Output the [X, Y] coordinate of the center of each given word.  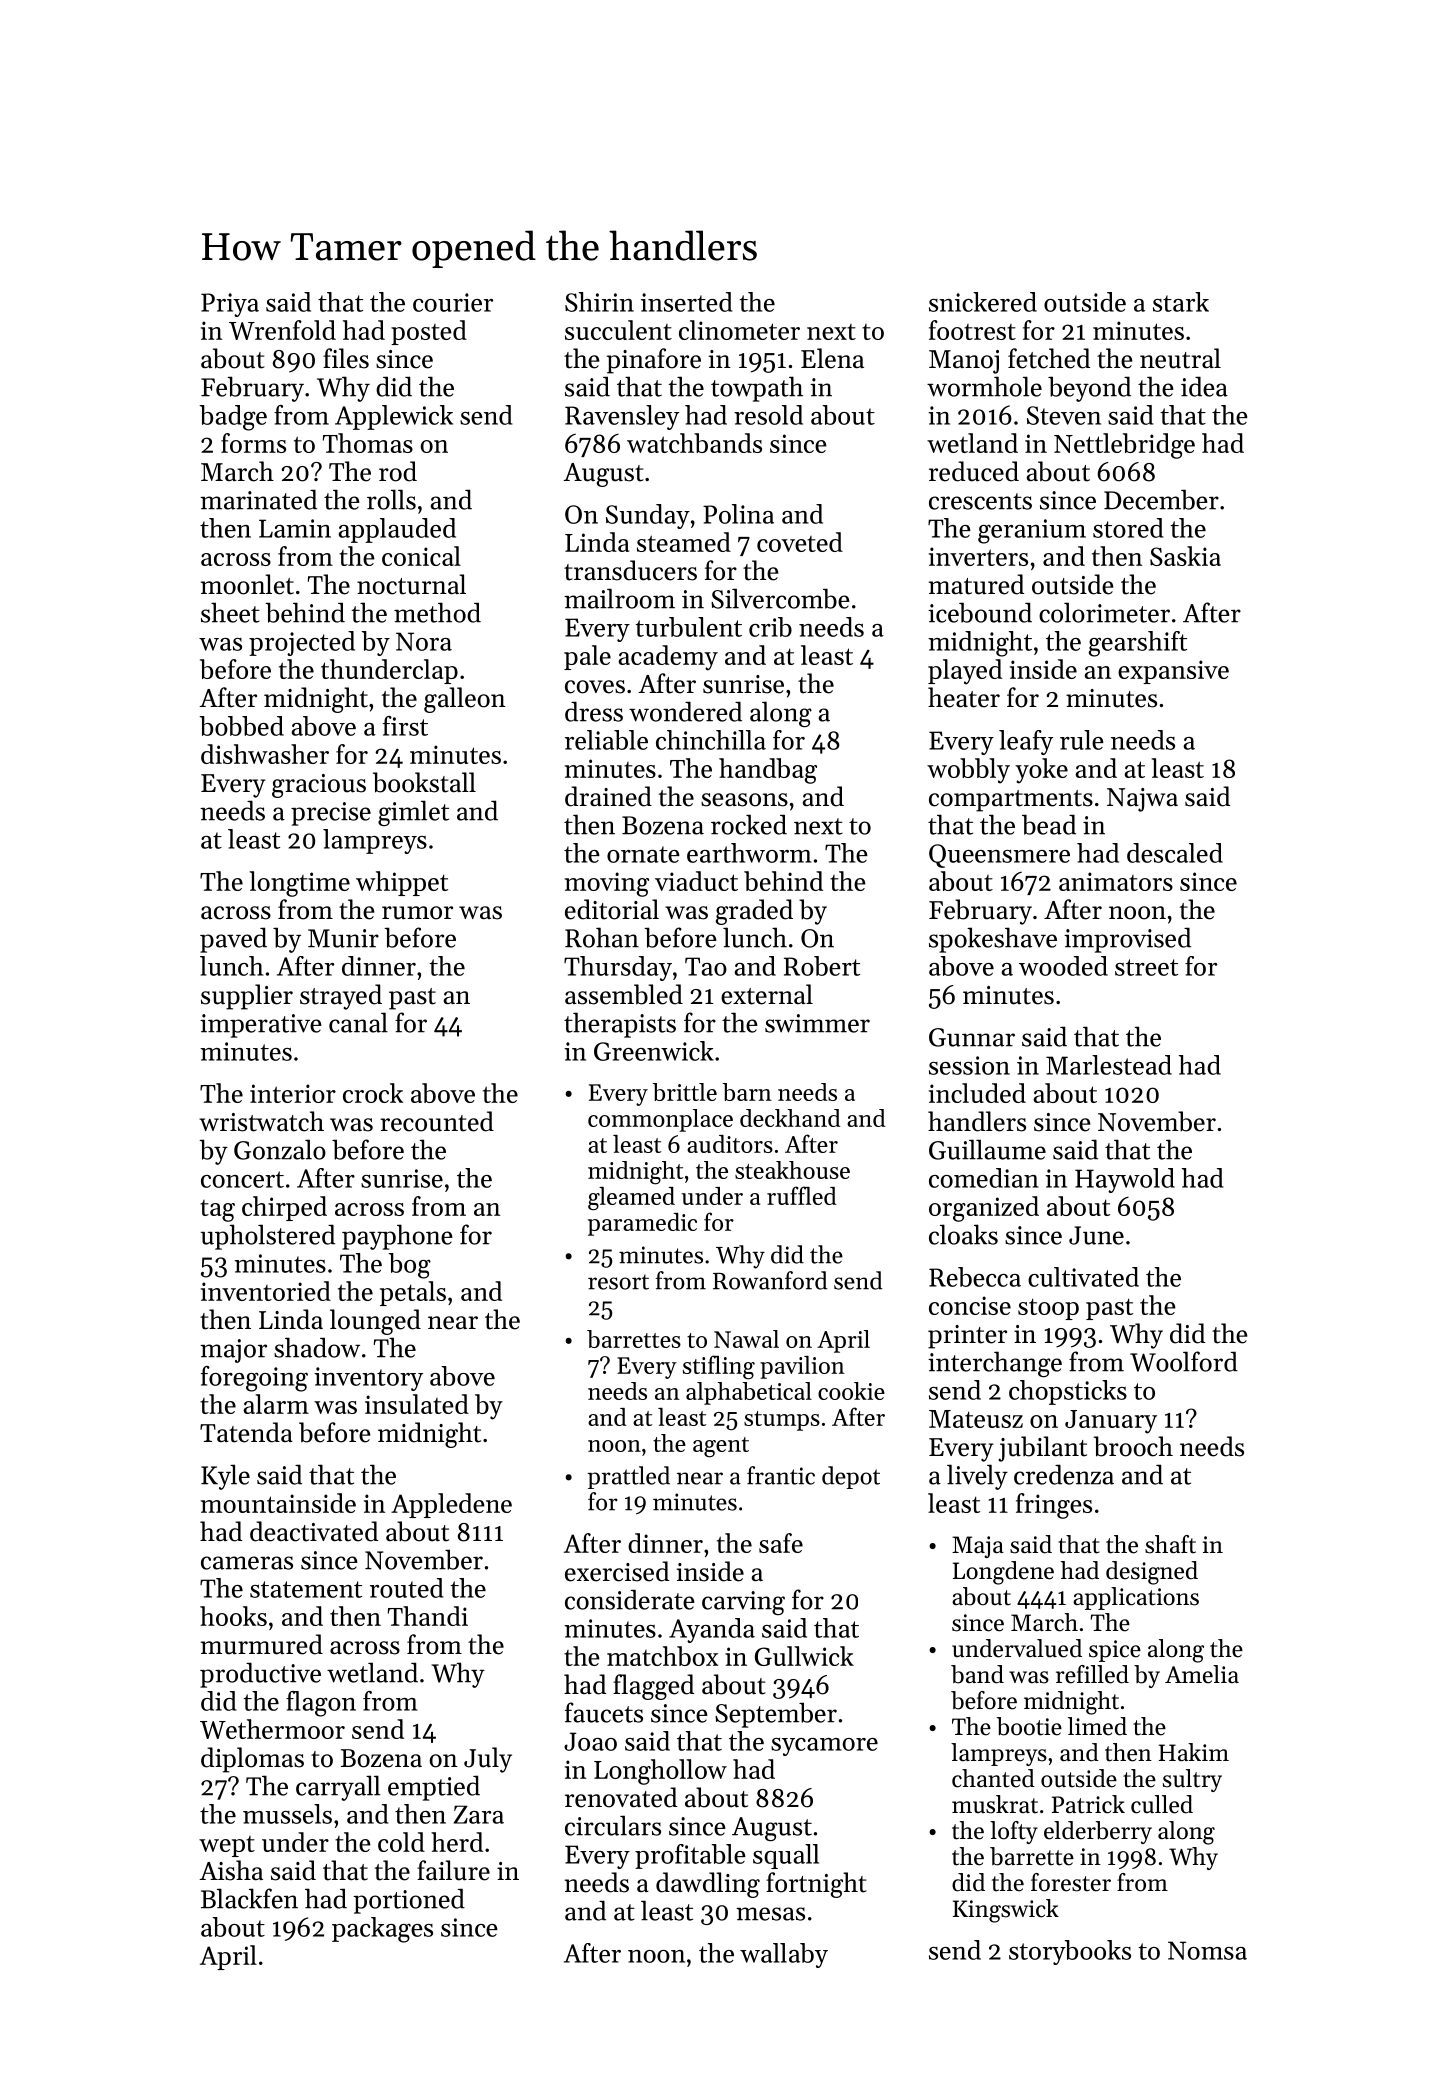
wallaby [784, 1955]
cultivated [1083, 1277]
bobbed [241, 726]
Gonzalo [280, 1149]
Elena [832, 358]
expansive [1173, 672]
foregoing [254, 1379]
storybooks [1070, 1952]
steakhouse [792, 1170]
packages [382, 1930]
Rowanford [770, 1280]
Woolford [1184, 1361]
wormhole [984, 386]
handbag [768, 771]
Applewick [394, 417]
